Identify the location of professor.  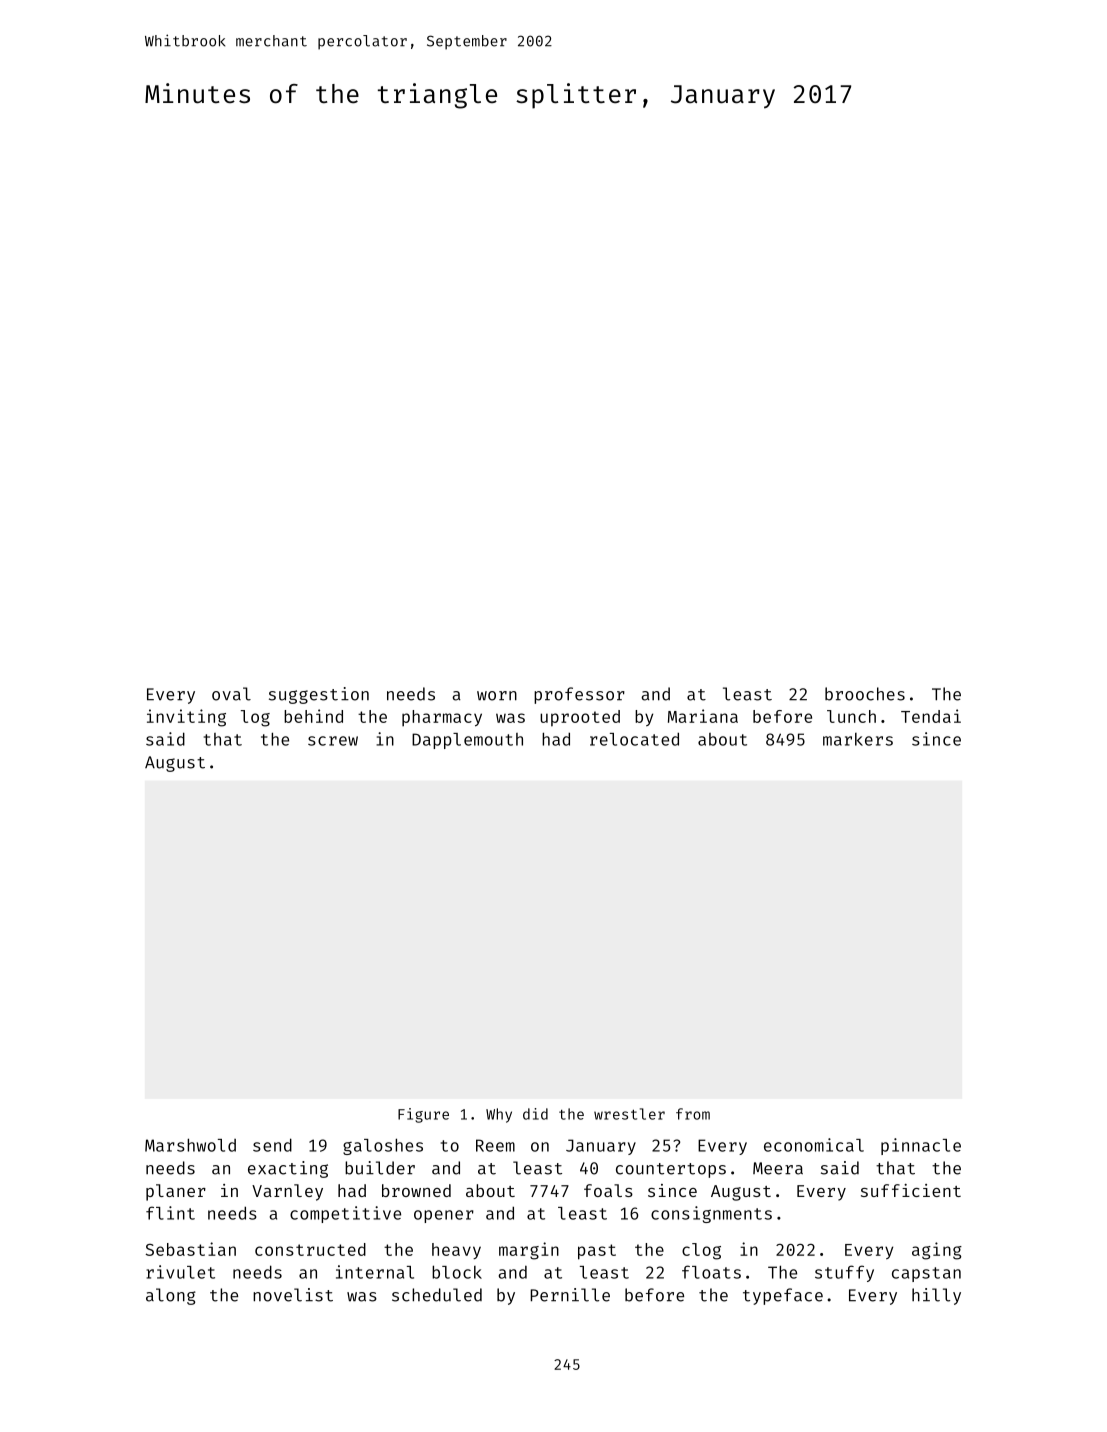
(579, 695).
